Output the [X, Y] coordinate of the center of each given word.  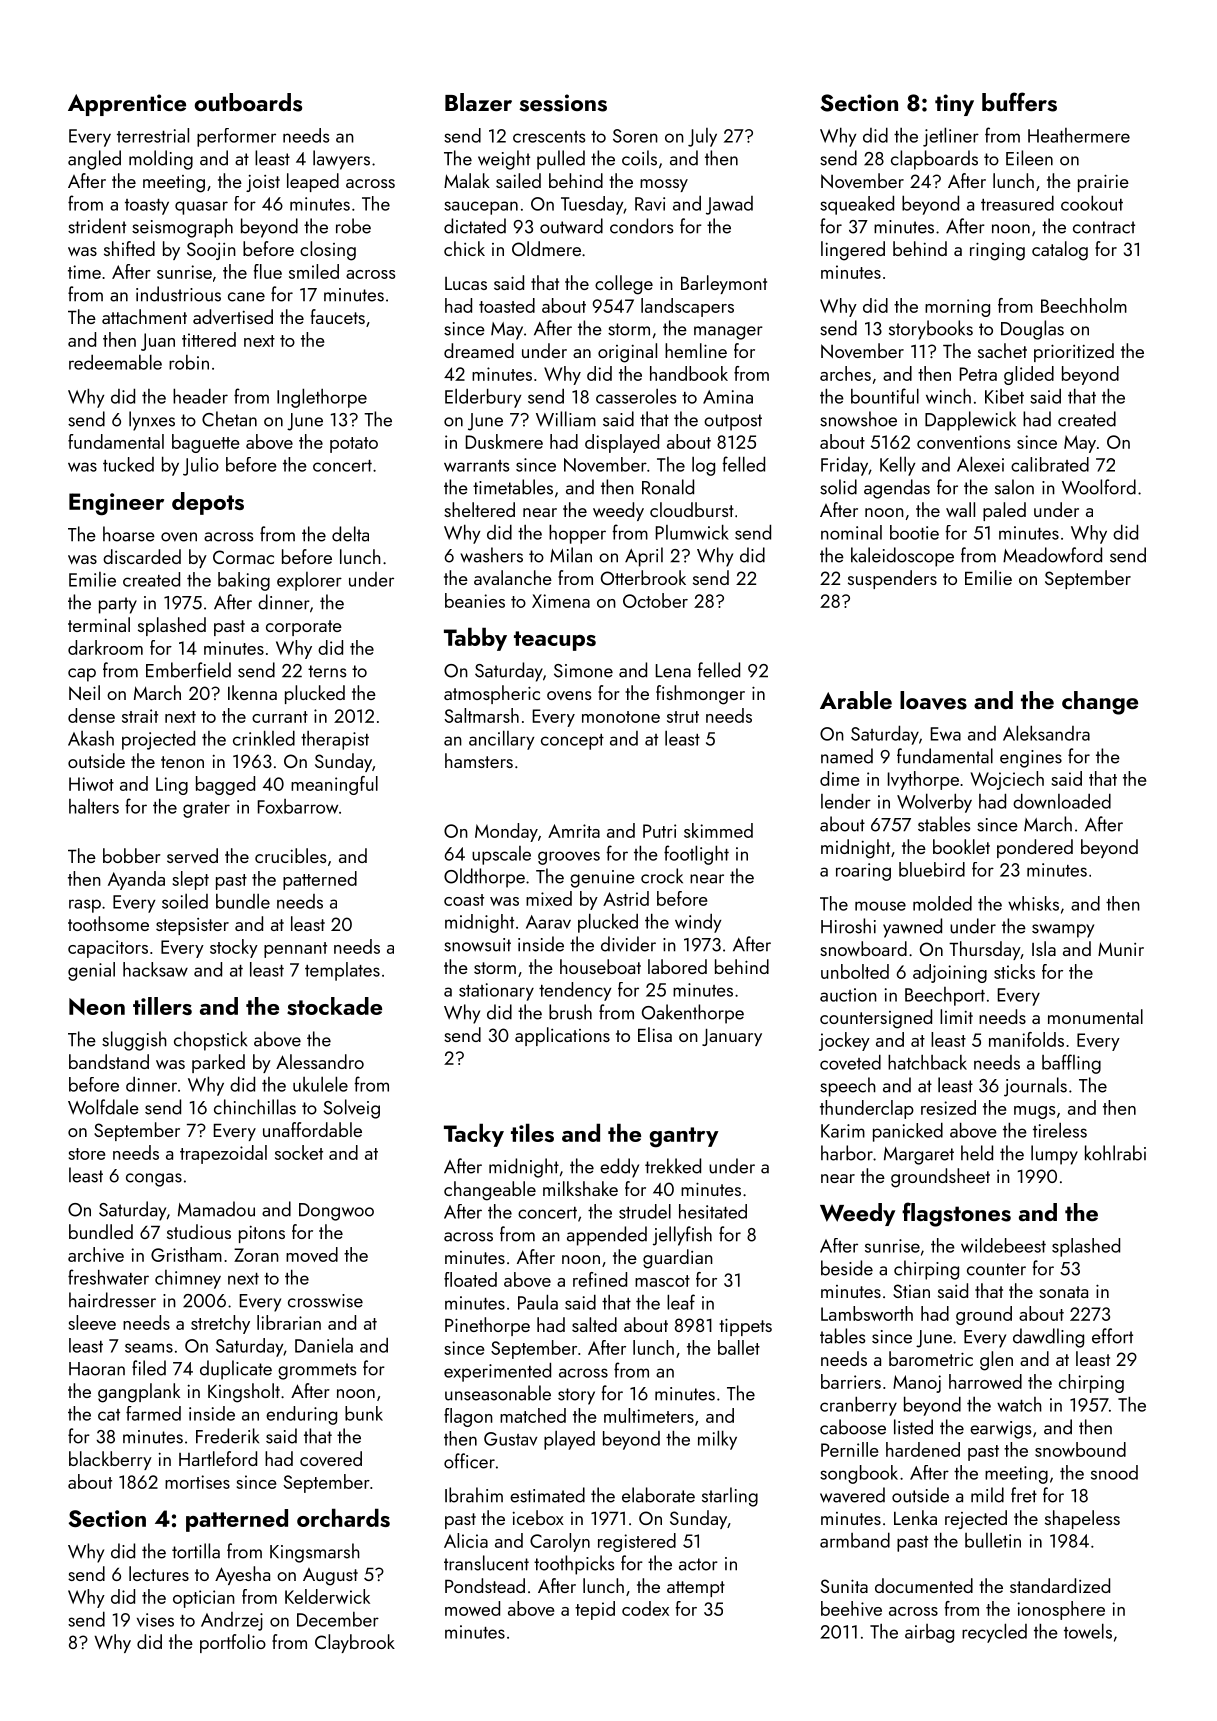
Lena [673, 671]
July [702, 137]
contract [1104, 227]
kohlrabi [1115, 1153]
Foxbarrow [298, 806]
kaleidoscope [902, 557]
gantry [684, 1137]
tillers [162, 1006]
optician [204, 1599]
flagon [468, 1417]
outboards [248, 102]
